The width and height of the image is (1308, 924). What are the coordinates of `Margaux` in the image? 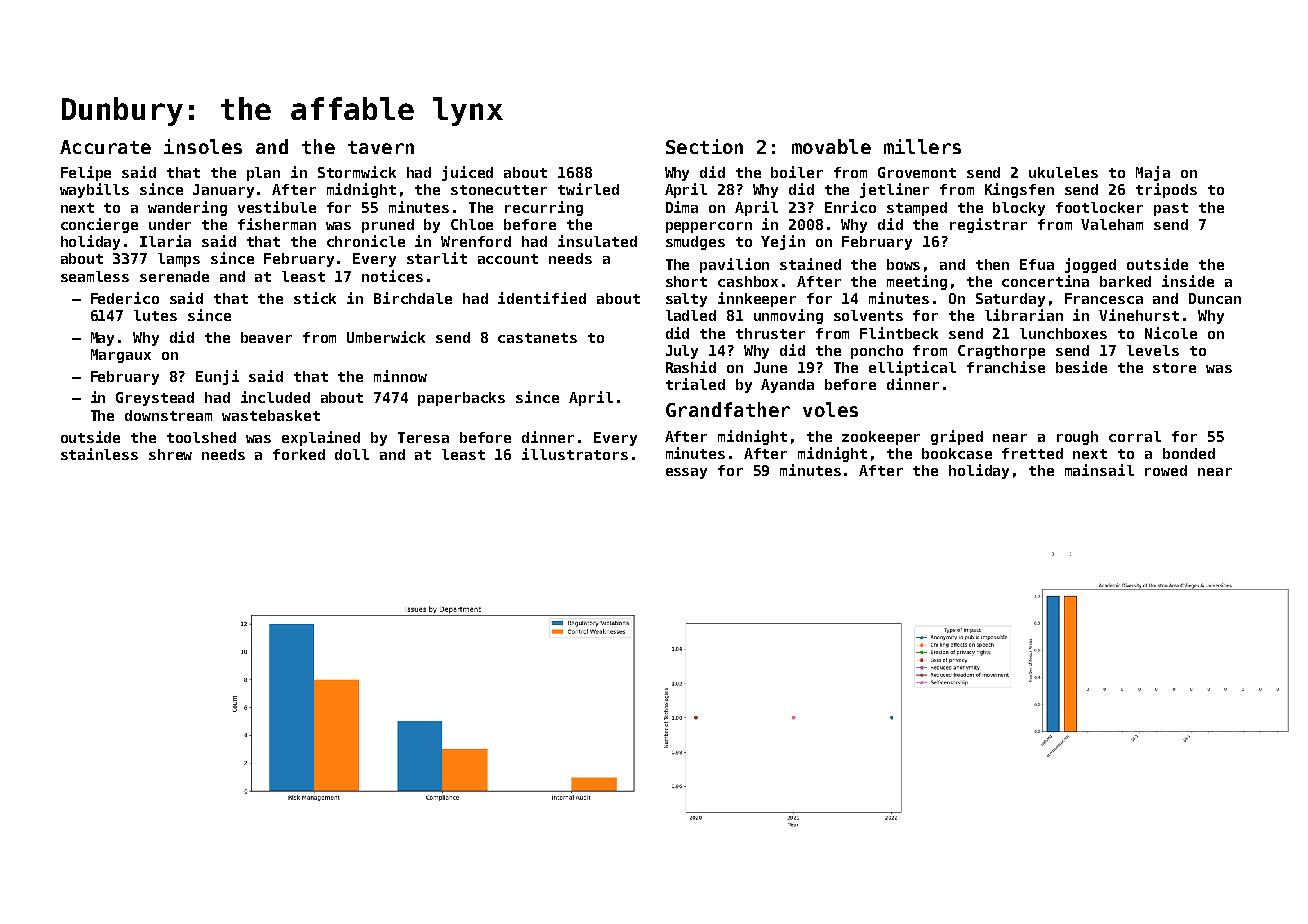 It's located at (121, 356).
